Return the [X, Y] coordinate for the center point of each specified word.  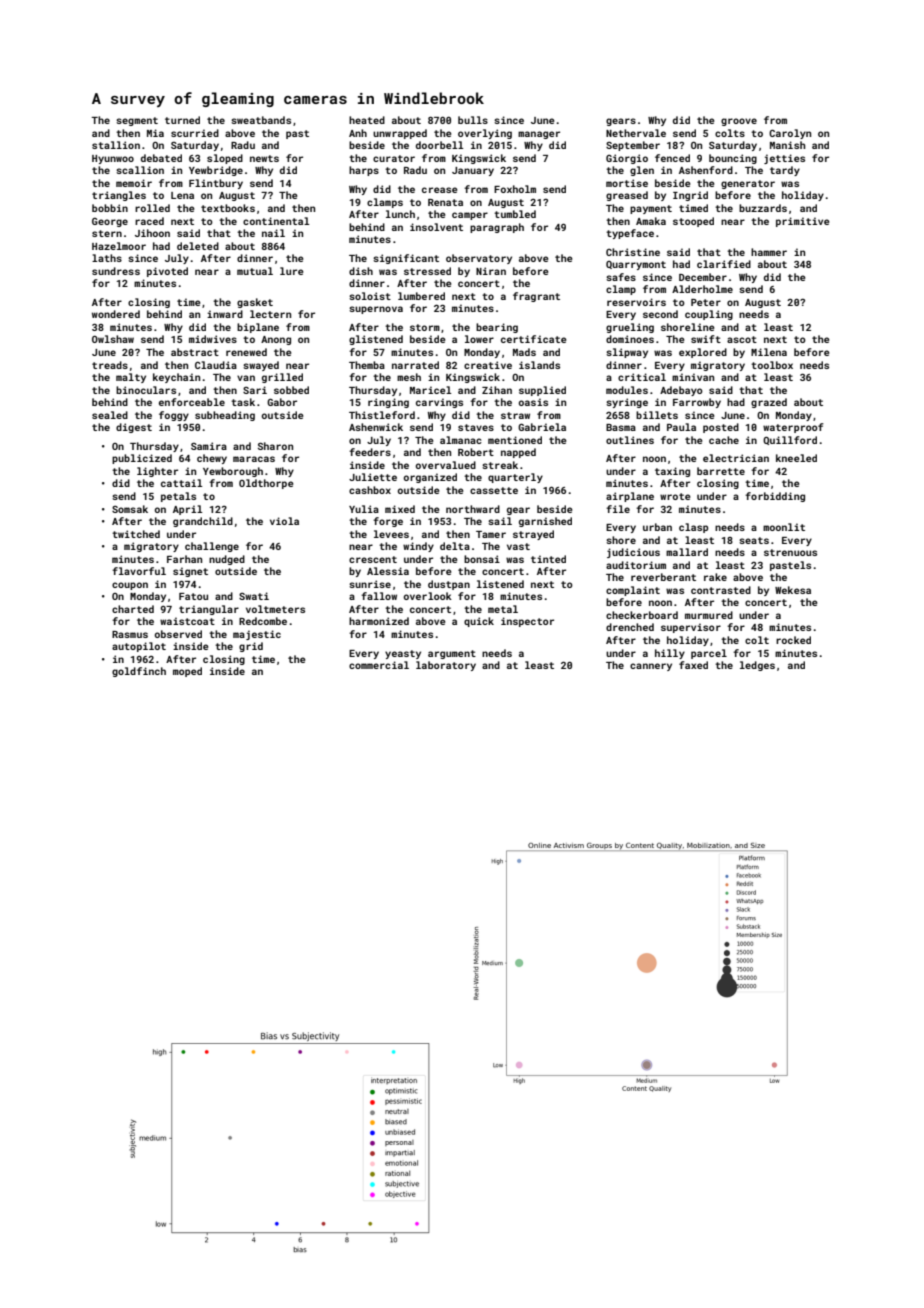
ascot [742, 339]
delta [455, 546]
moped [187, 672]
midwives [213, 339]
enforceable [192, 402]
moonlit [784, 527]
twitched [136, 534]
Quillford [790, 440]
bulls [473, 120]
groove [739, 122]
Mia [155, 133]
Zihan [497, 390]
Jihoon [152, 233]
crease [439, 190]
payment [651, 209]
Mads [524, 352]
